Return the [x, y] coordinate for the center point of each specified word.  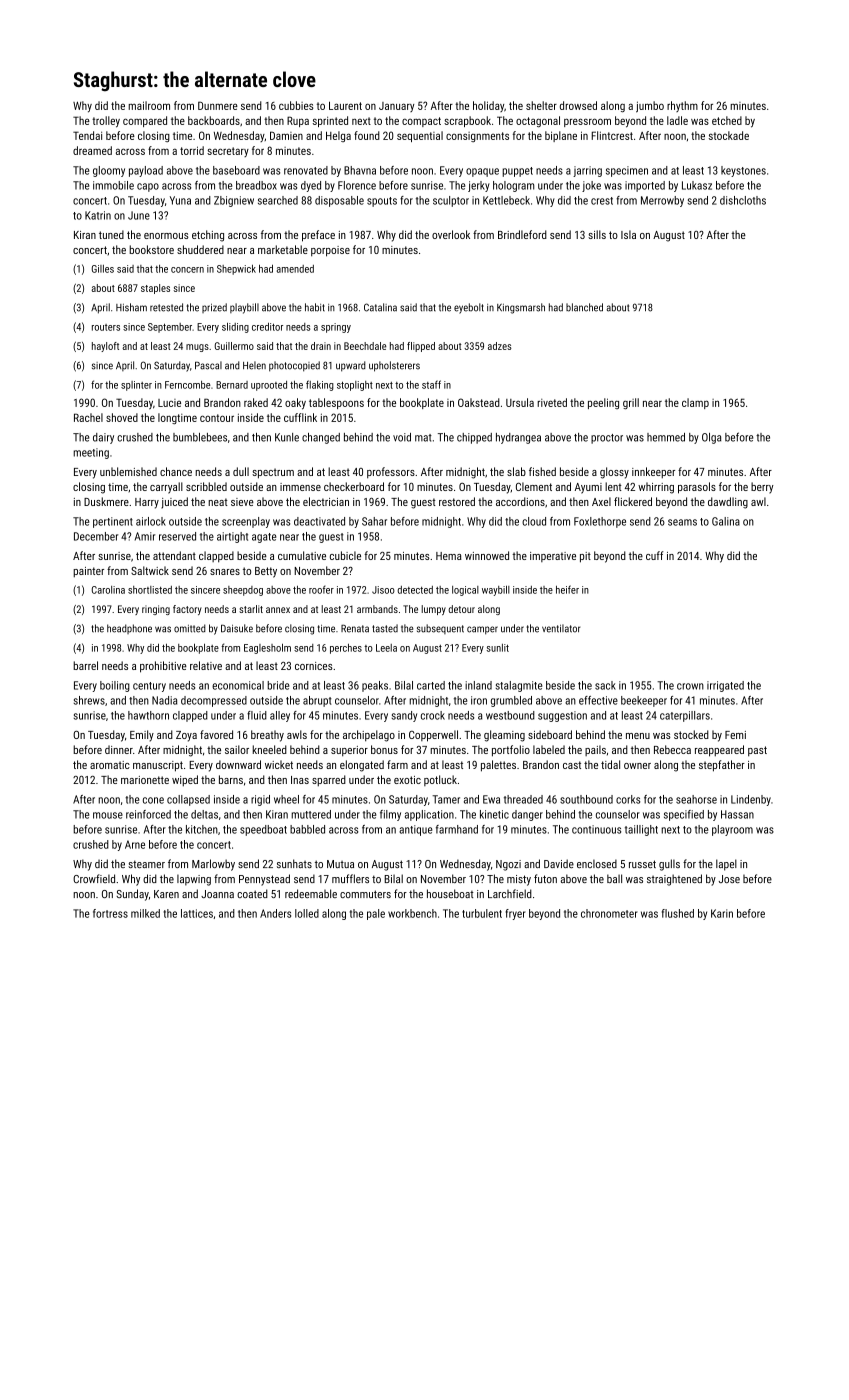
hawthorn [148, 715]
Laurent [345, 105]
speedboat [263, 830]
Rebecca [672, 749]
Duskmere [106, 501]
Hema [449, 556]
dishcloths [743, 200]
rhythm [682, 106]
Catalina [380, 307]
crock [433, 715]
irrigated [725, 686]
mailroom [149, 105]
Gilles [103, 269]
